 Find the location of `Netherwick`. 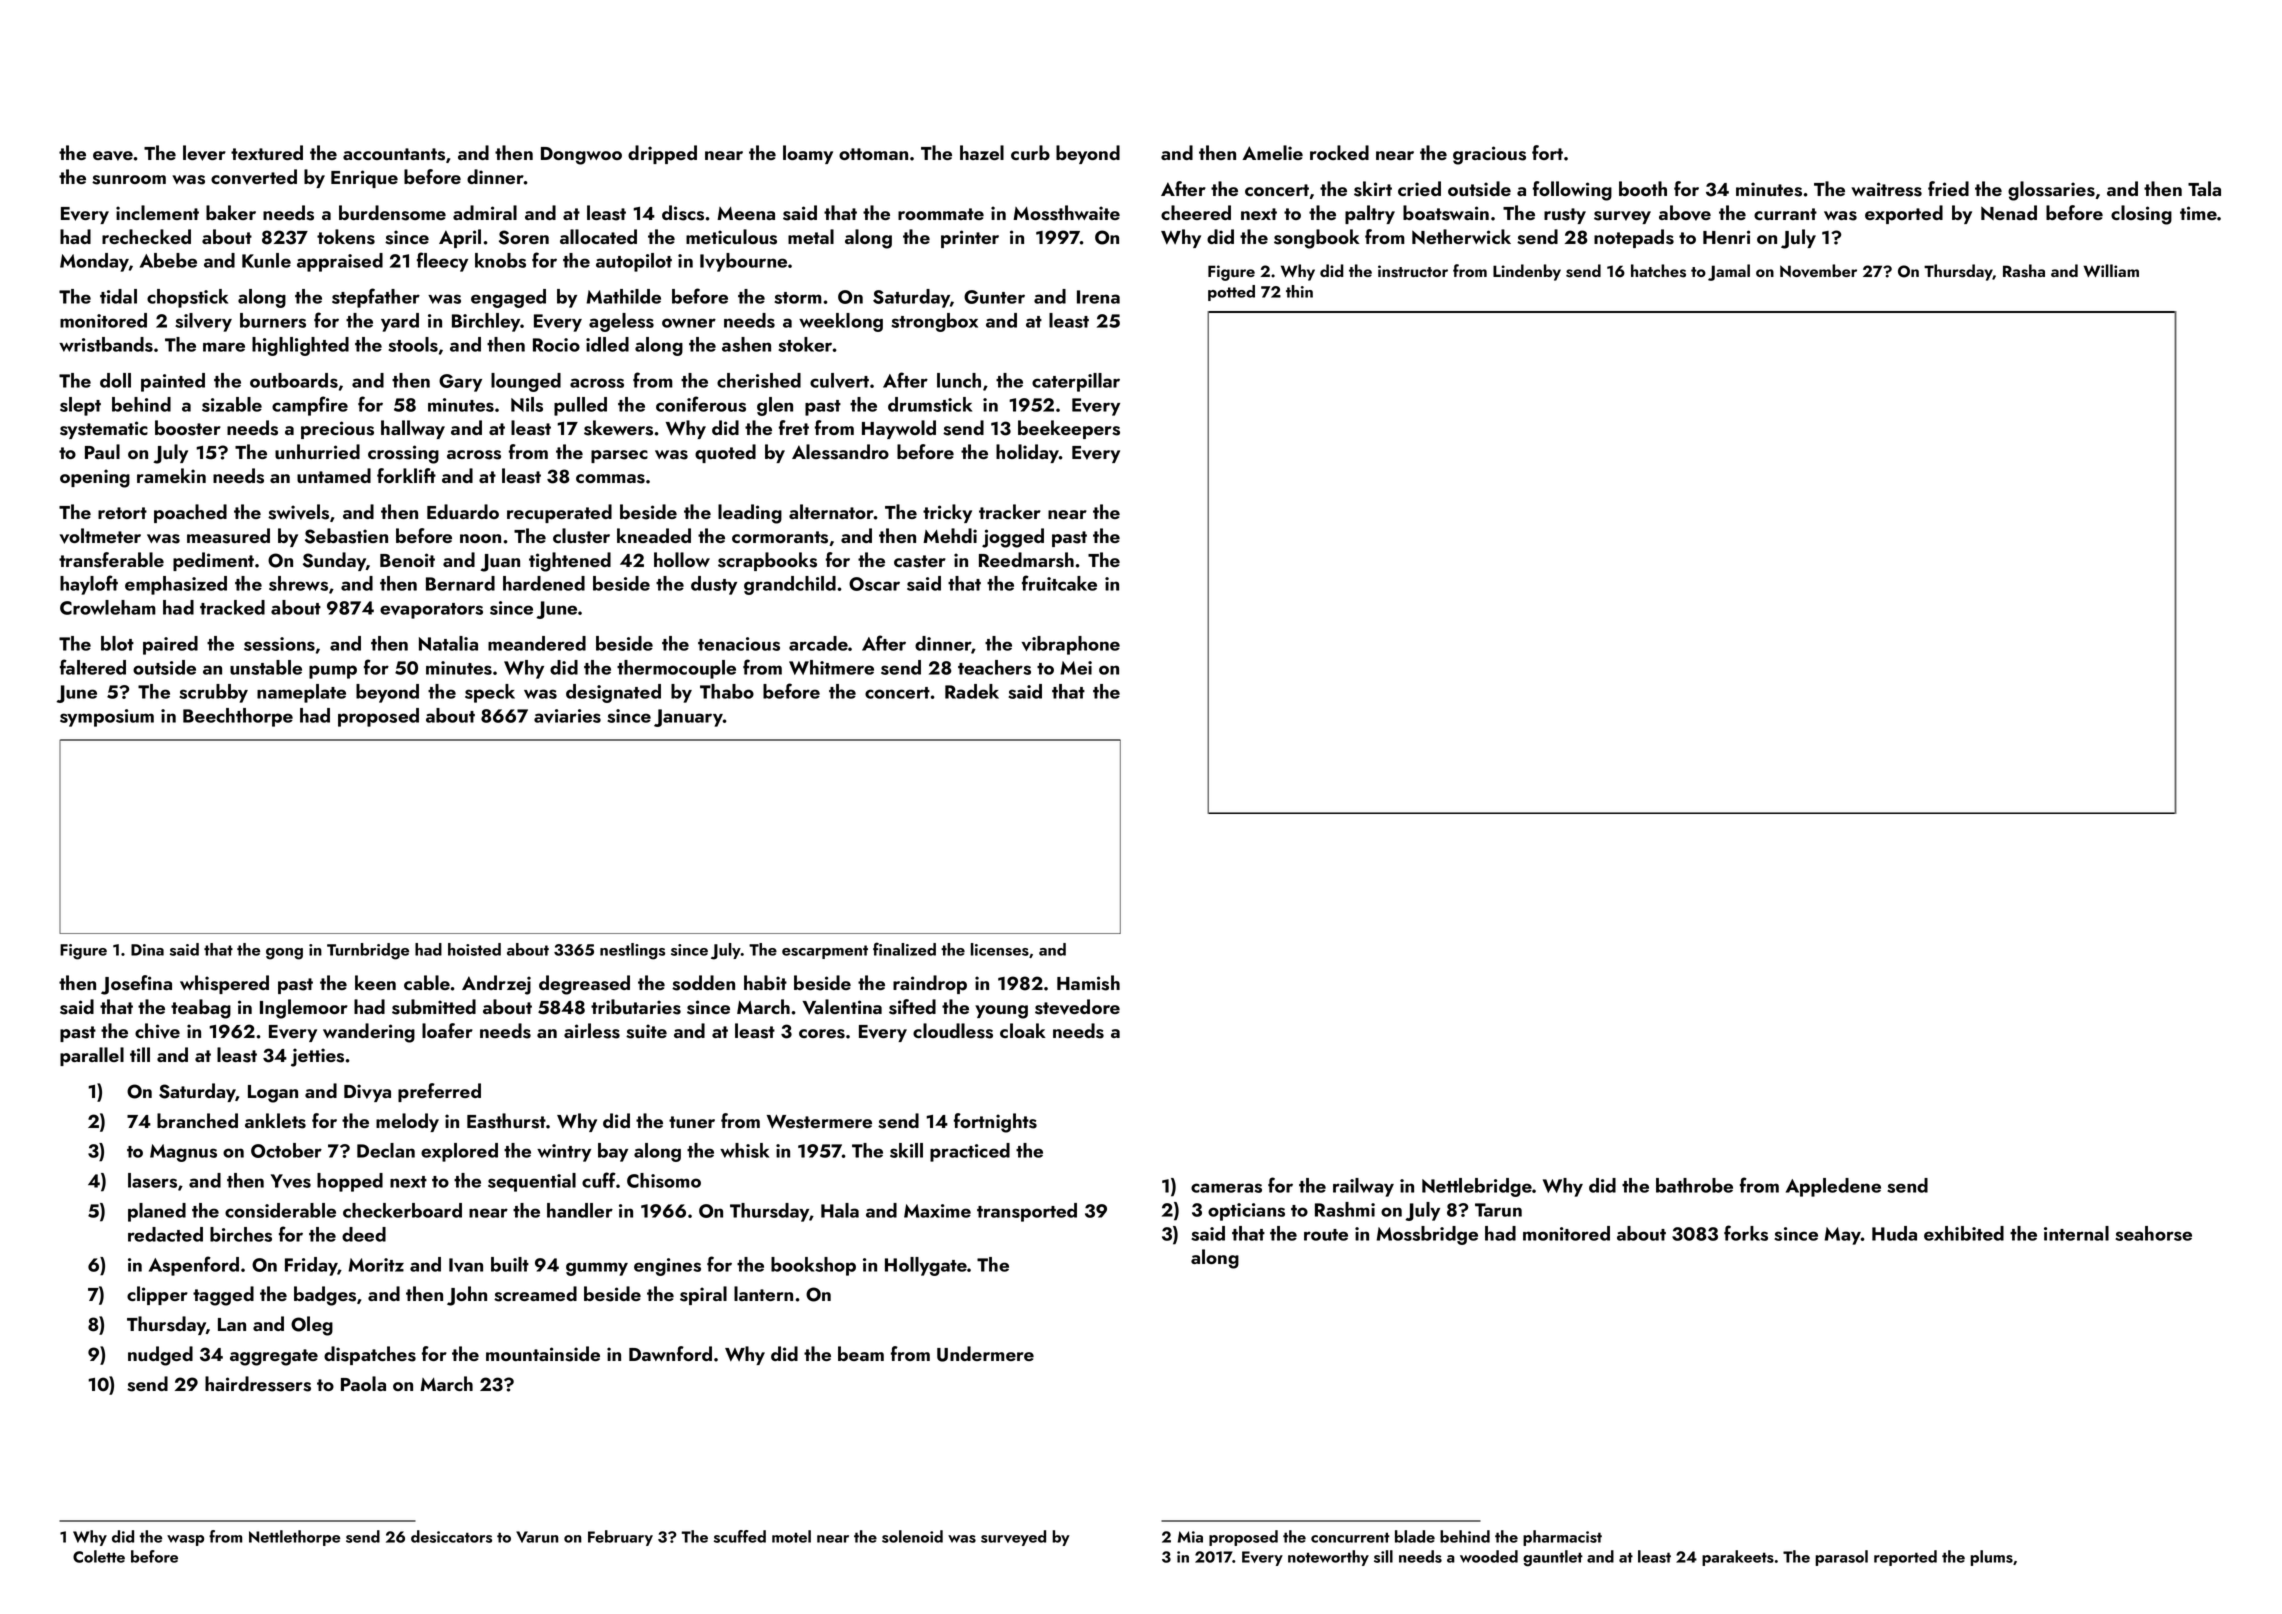

Netherwick is located at coordinates (1461, 236).
